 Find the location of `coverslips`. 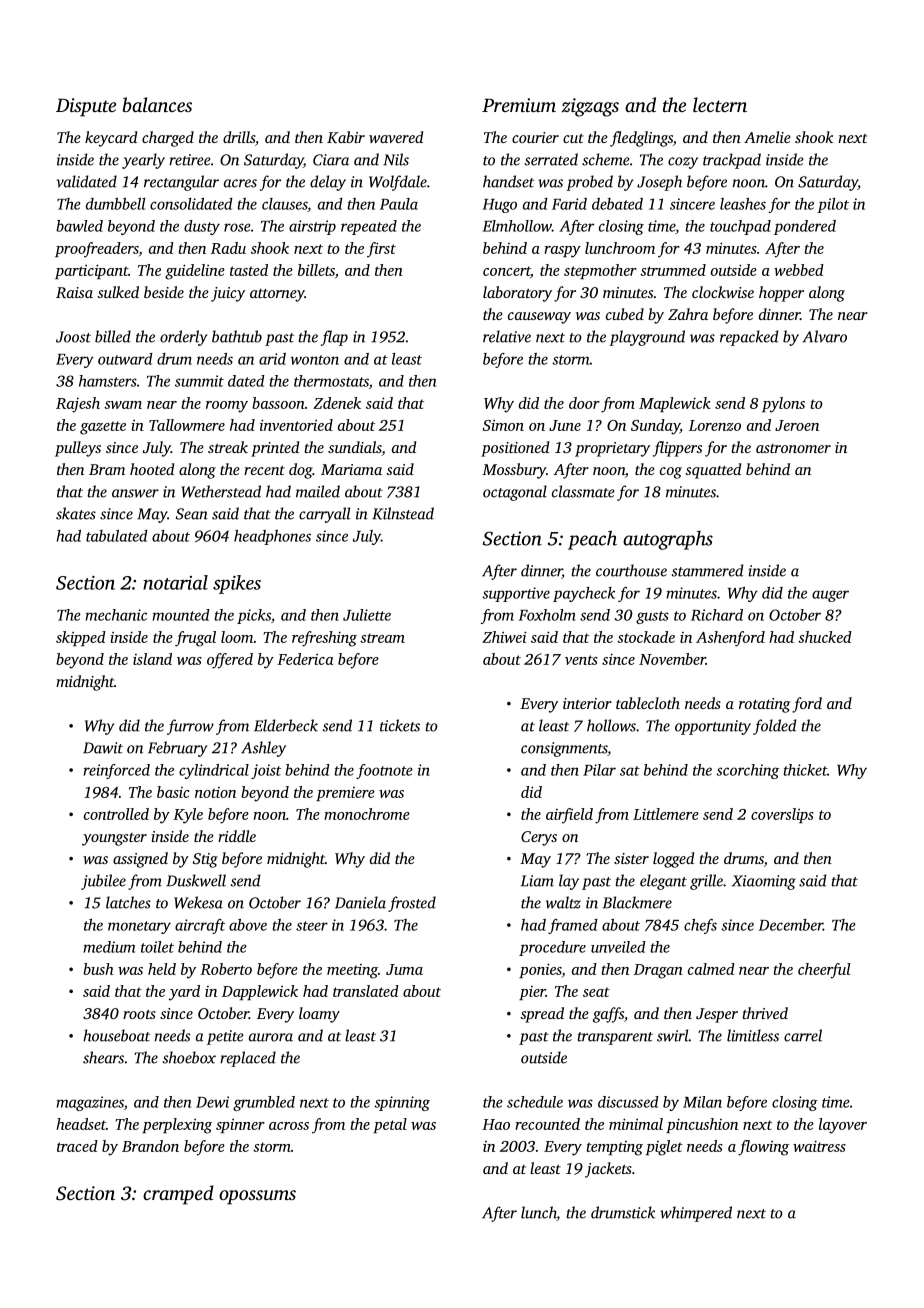

coverslips is located at coordinates (782, 815).
